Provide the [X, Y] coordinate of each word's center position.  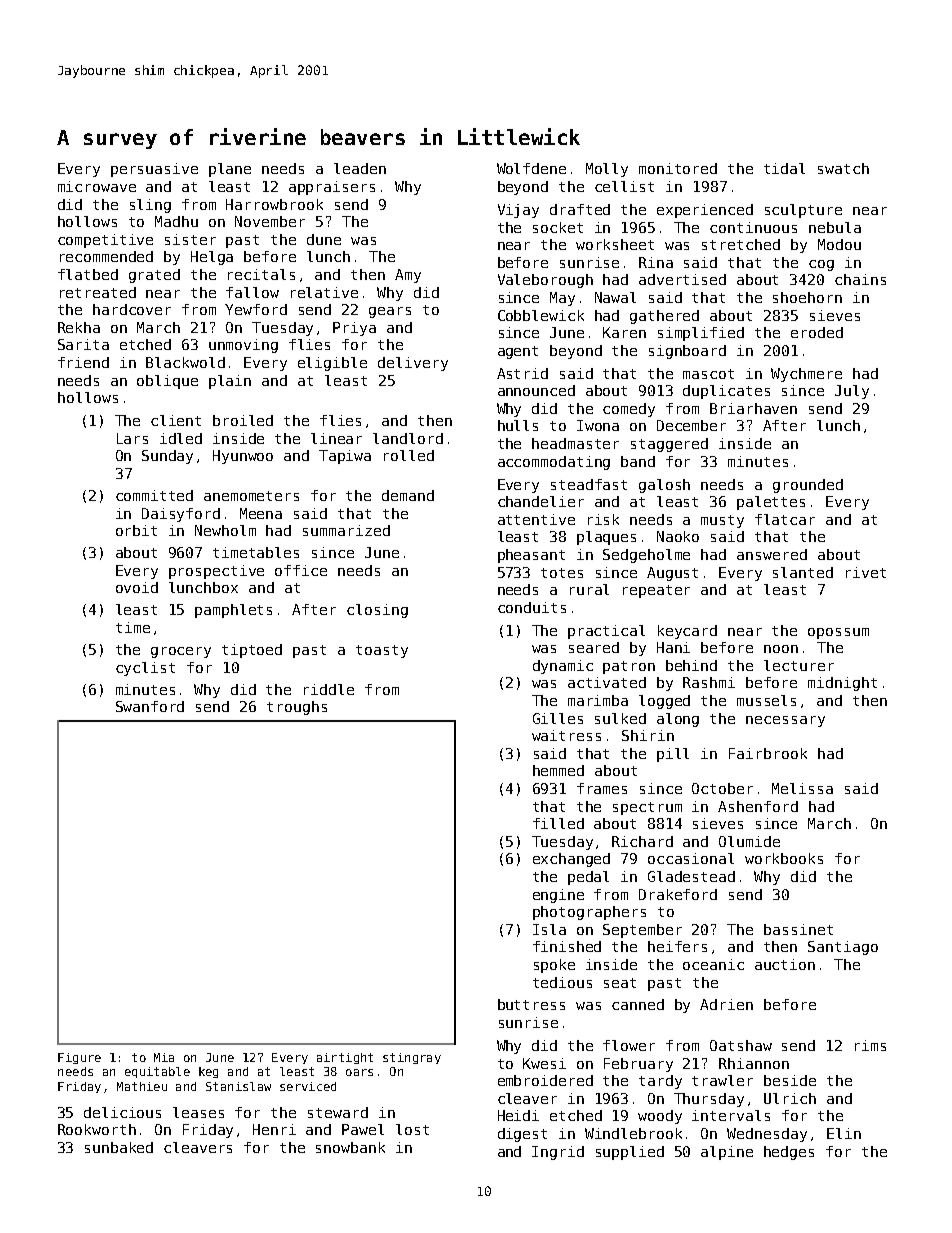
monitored [678, 168]
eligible [332, 364]
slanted [803, 572]
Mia [164, 1057]
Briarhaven [753, 408]
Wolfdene [531, 168]
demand [408, 495]
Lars [132, 438]
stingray [412, 1058]
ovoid [137, 587]
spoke [554, 966]
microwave [97, 186]
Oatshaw [741, 1045]
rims [870, 1045]
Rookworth [97, 1129]
